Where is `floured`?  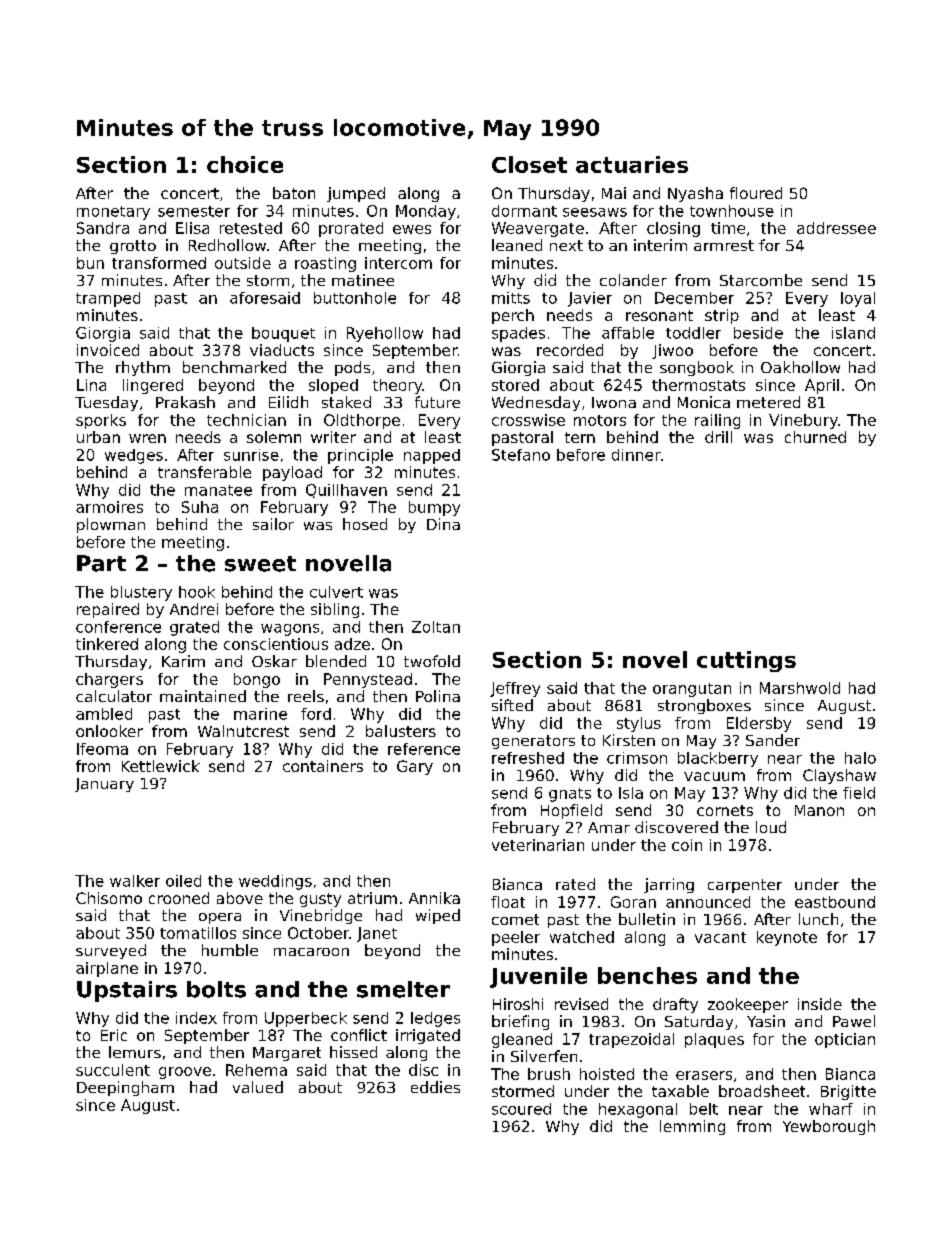 floured is located at coordinates (756, 193).
